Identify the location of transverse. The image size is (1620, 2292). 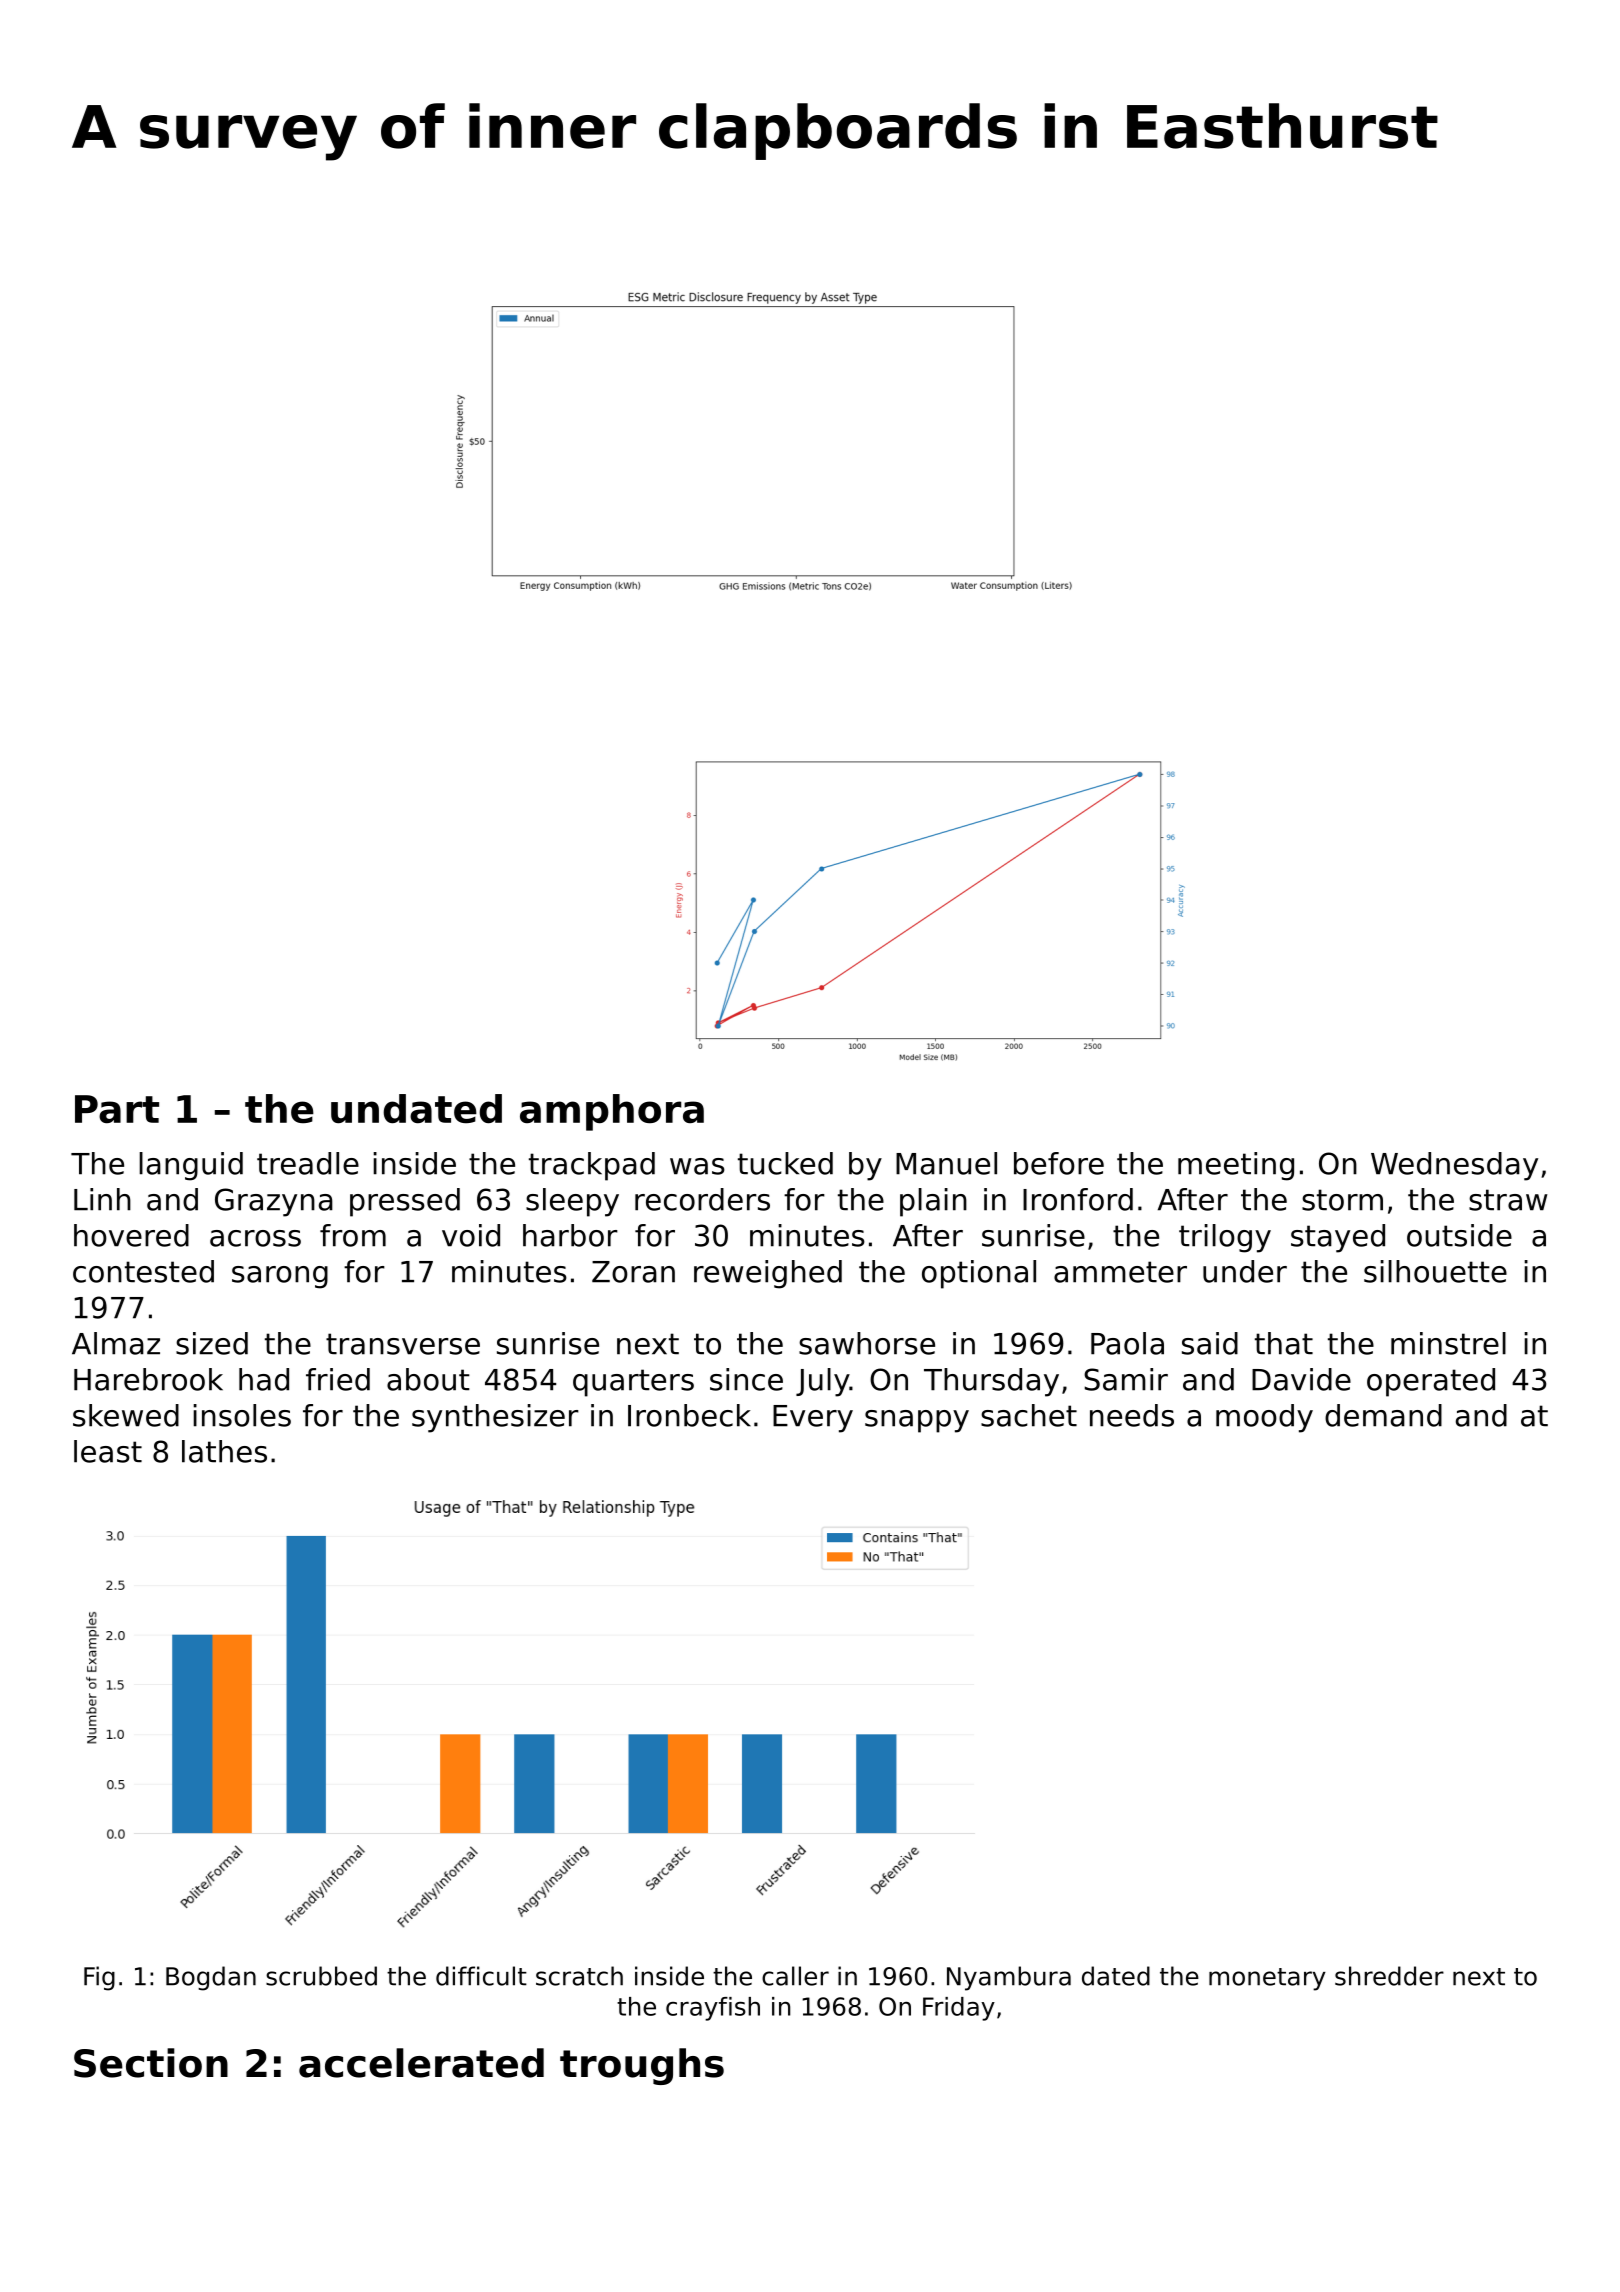
(403, 1344).
